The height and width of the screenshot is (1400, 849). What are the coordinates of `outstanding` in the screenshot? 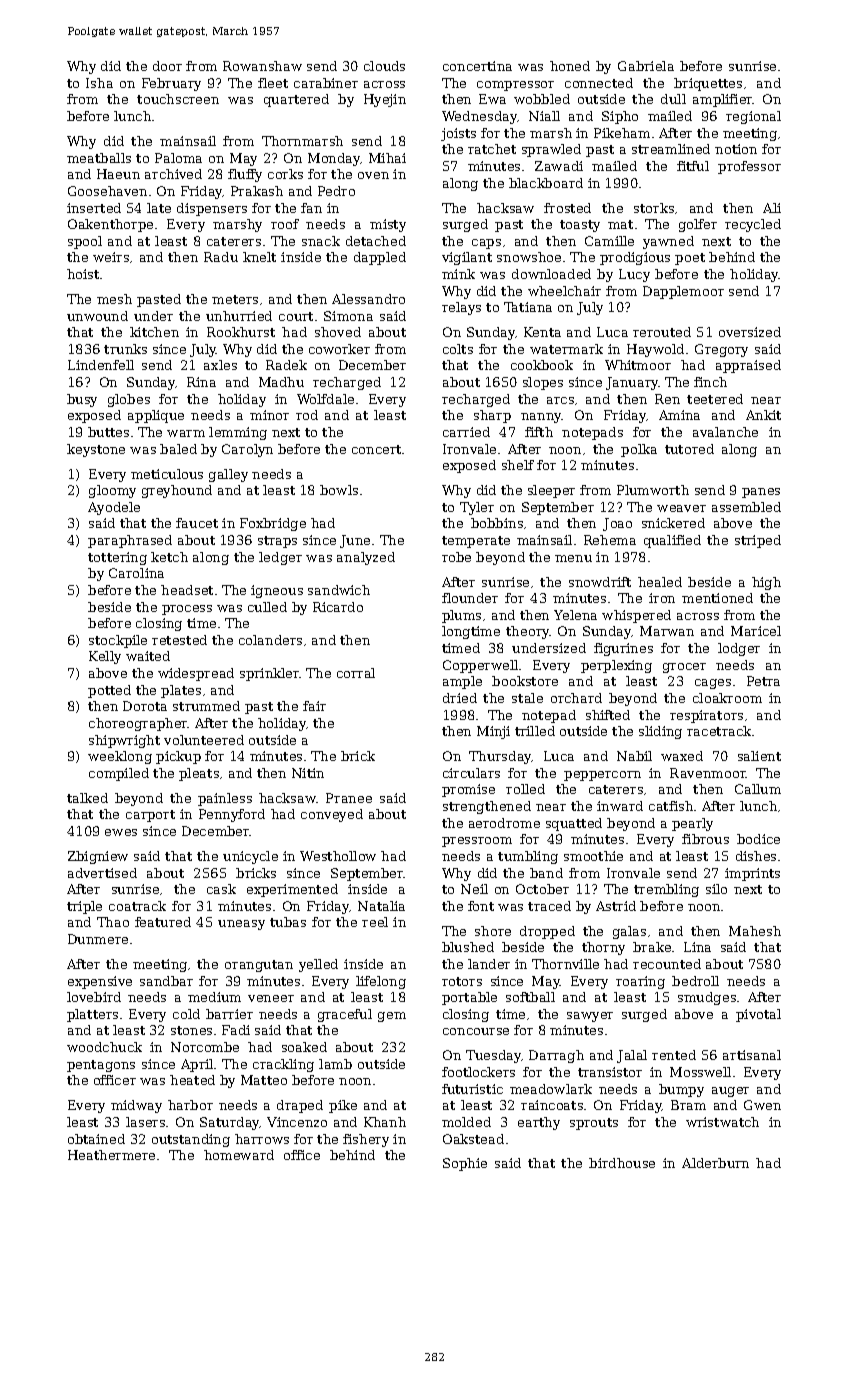 It's located at (191, 1140).
